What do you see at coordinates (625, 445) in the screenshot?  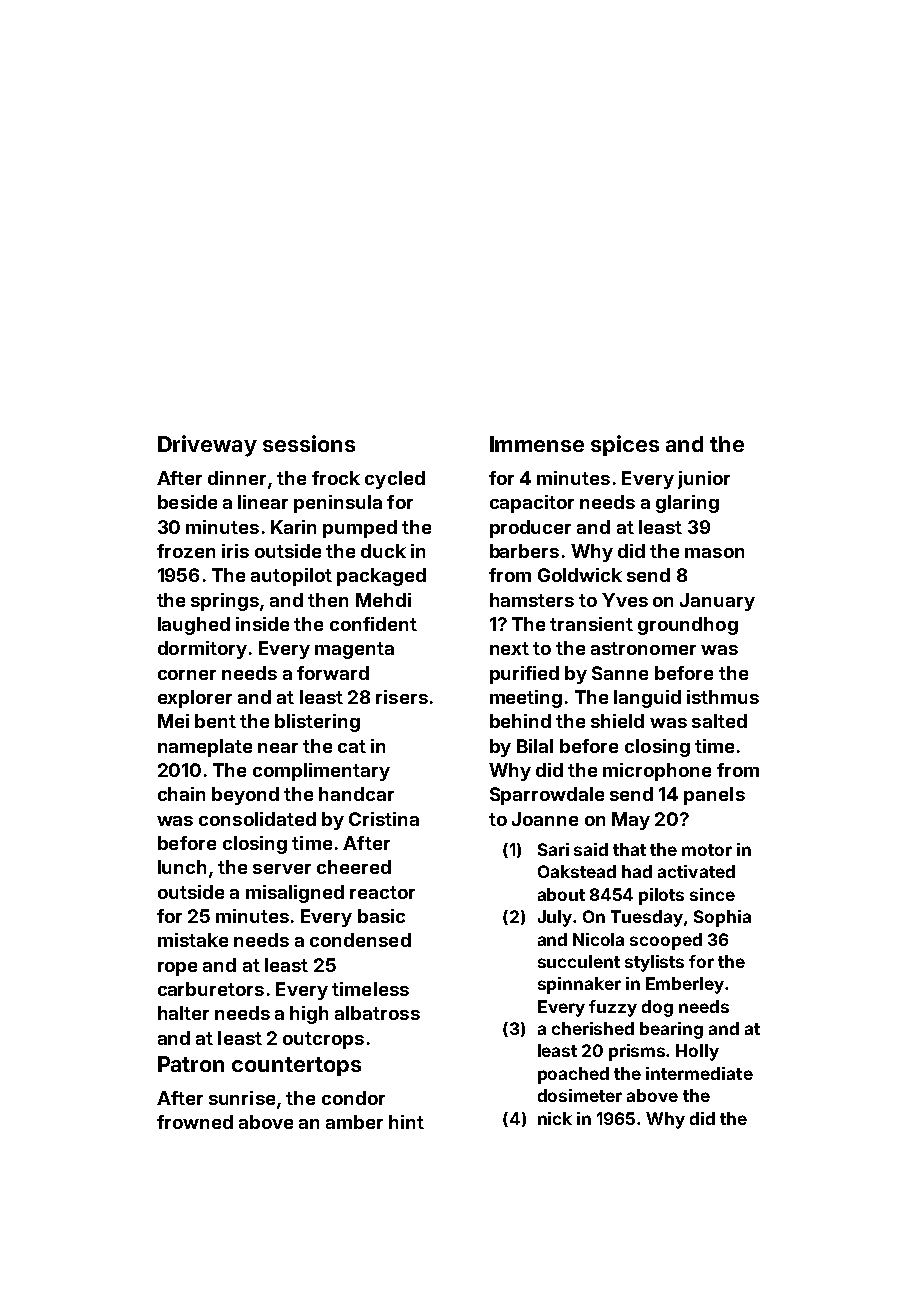 I see `spices` at bounding box center [625, 445].
